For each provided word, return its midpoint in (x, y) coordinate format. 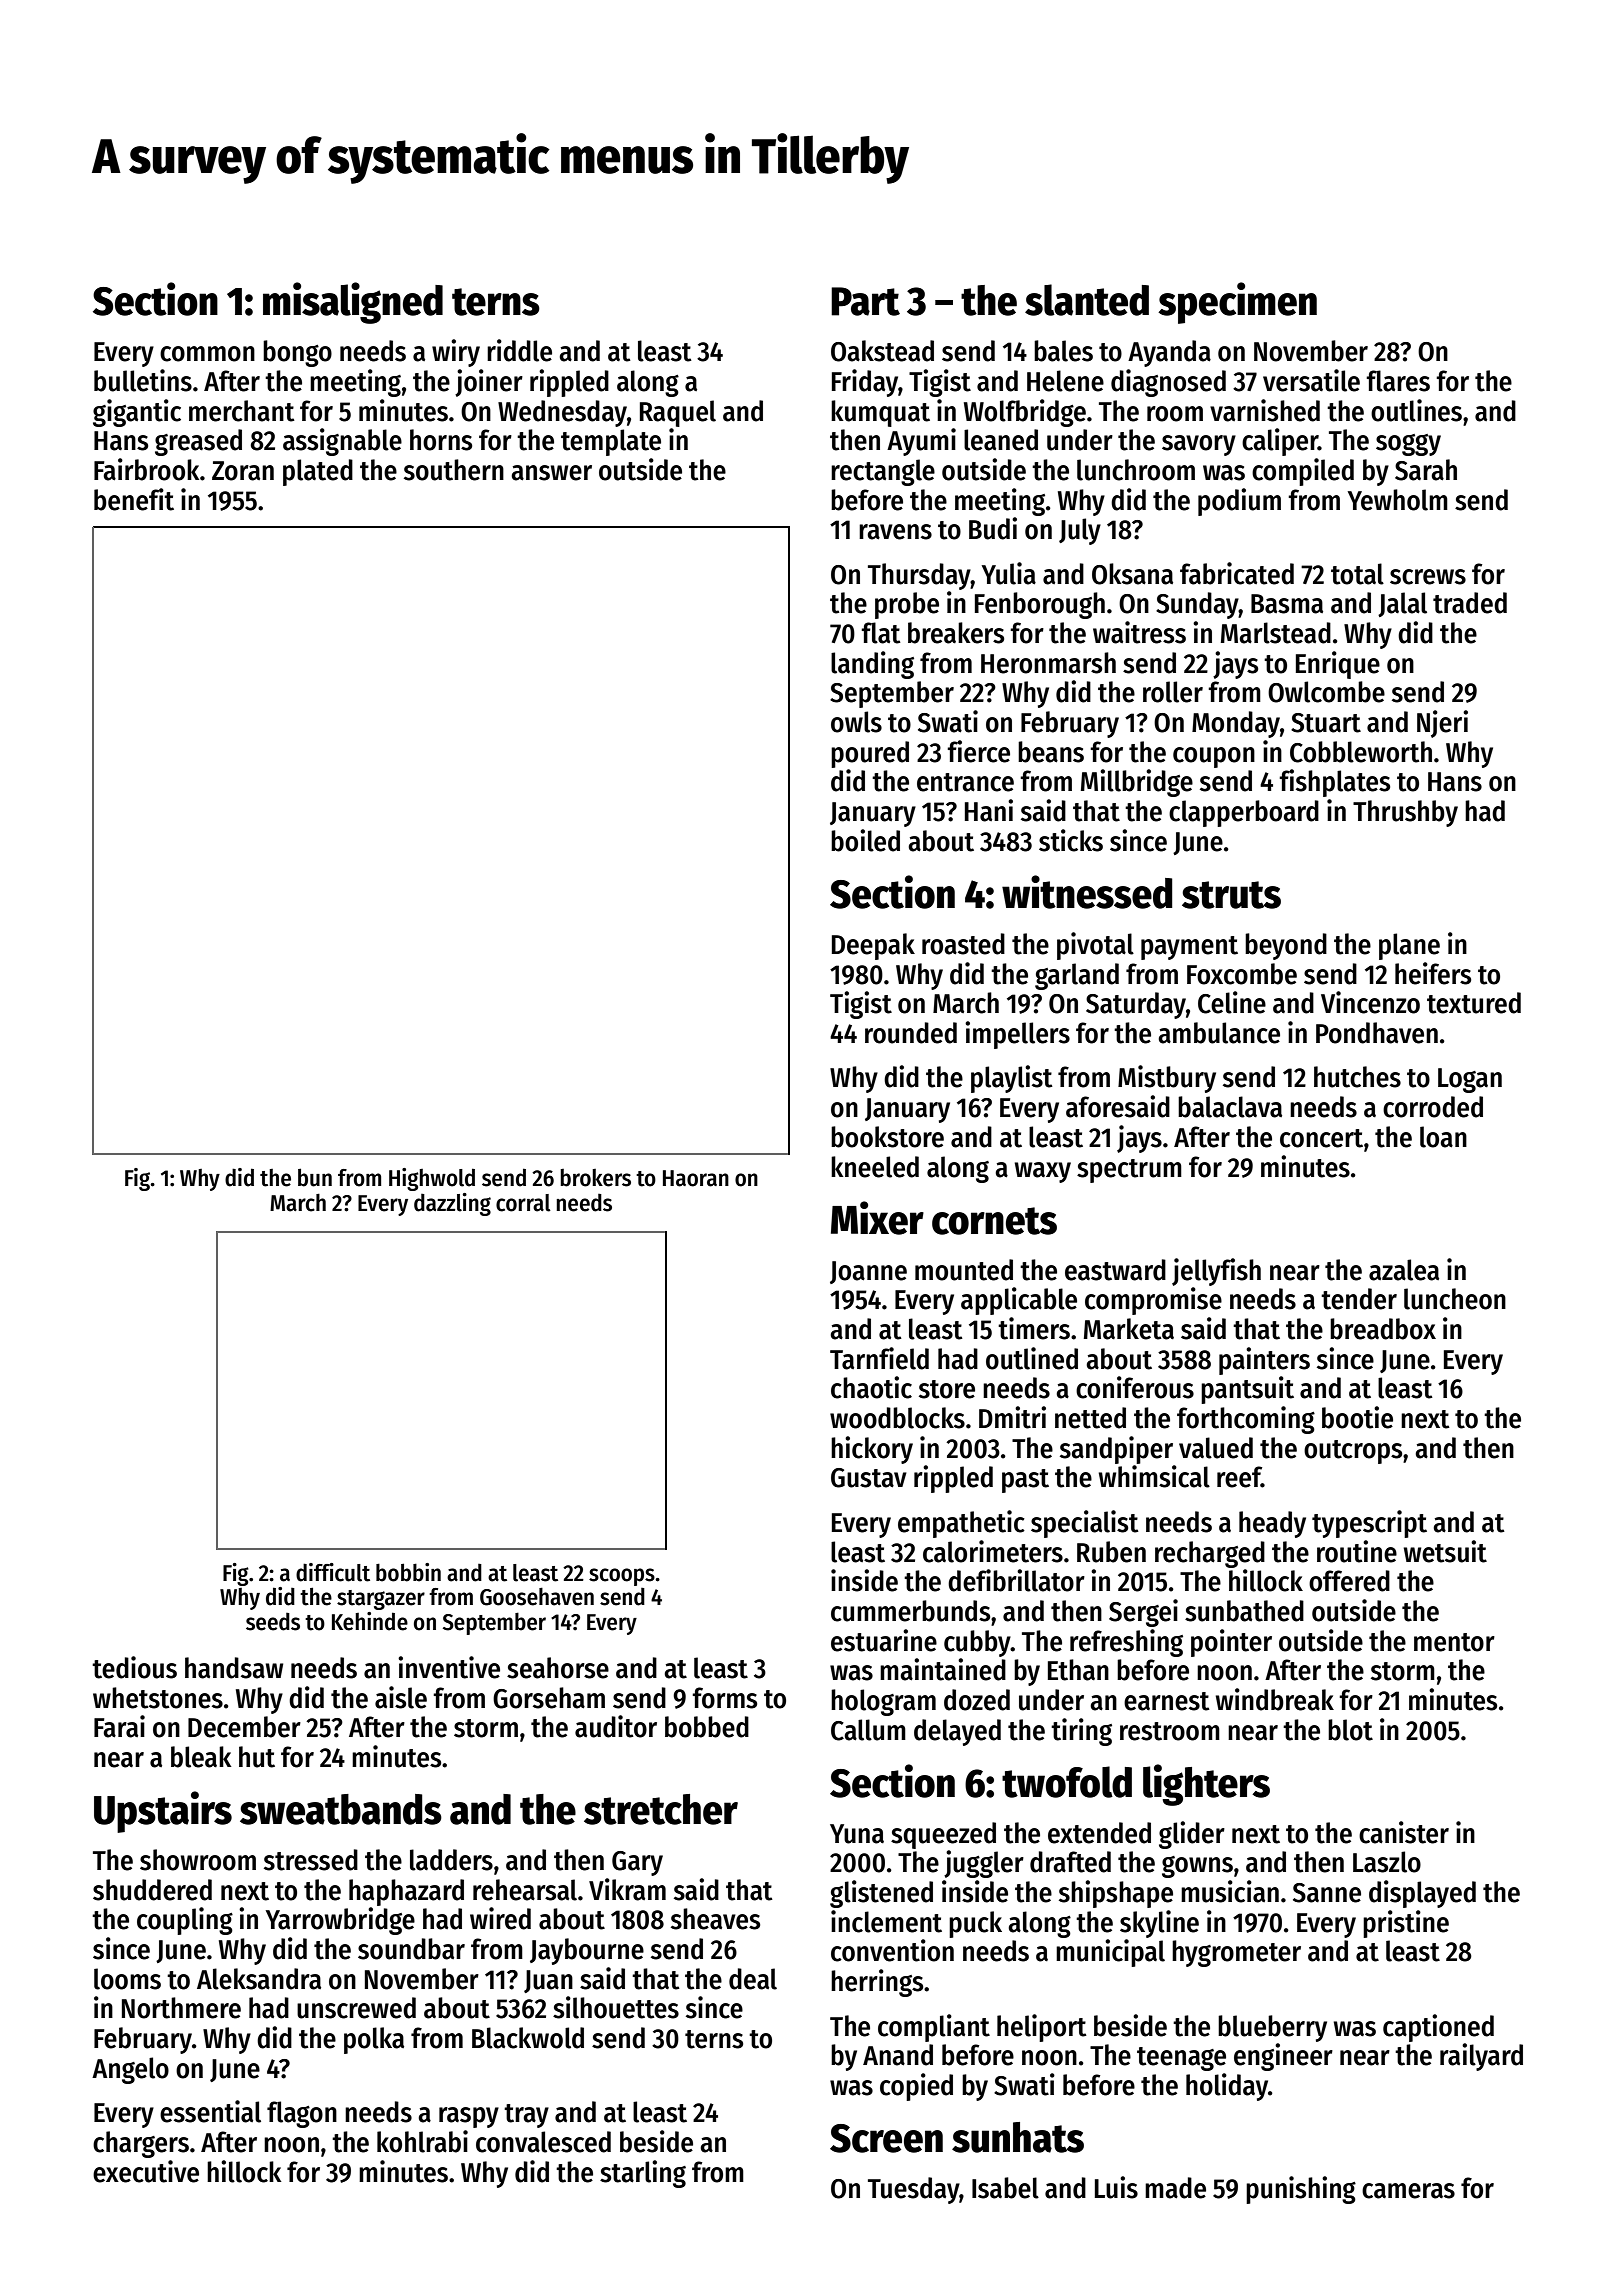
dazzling (452, 1204)
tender (1359, 1299)
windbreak (1274, 1699)
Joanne (868, 1272)
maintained (943, 1669)
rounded (911, 1033)
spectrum (1129, 1171)
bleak (201, 1757)
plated (318, 472)
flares (1398, 381)
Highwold (432, 1179)
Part (865, 301)
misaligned (353, 303)
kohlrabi (422, 2141)
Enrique (1338, 665)
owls (856, 722)
